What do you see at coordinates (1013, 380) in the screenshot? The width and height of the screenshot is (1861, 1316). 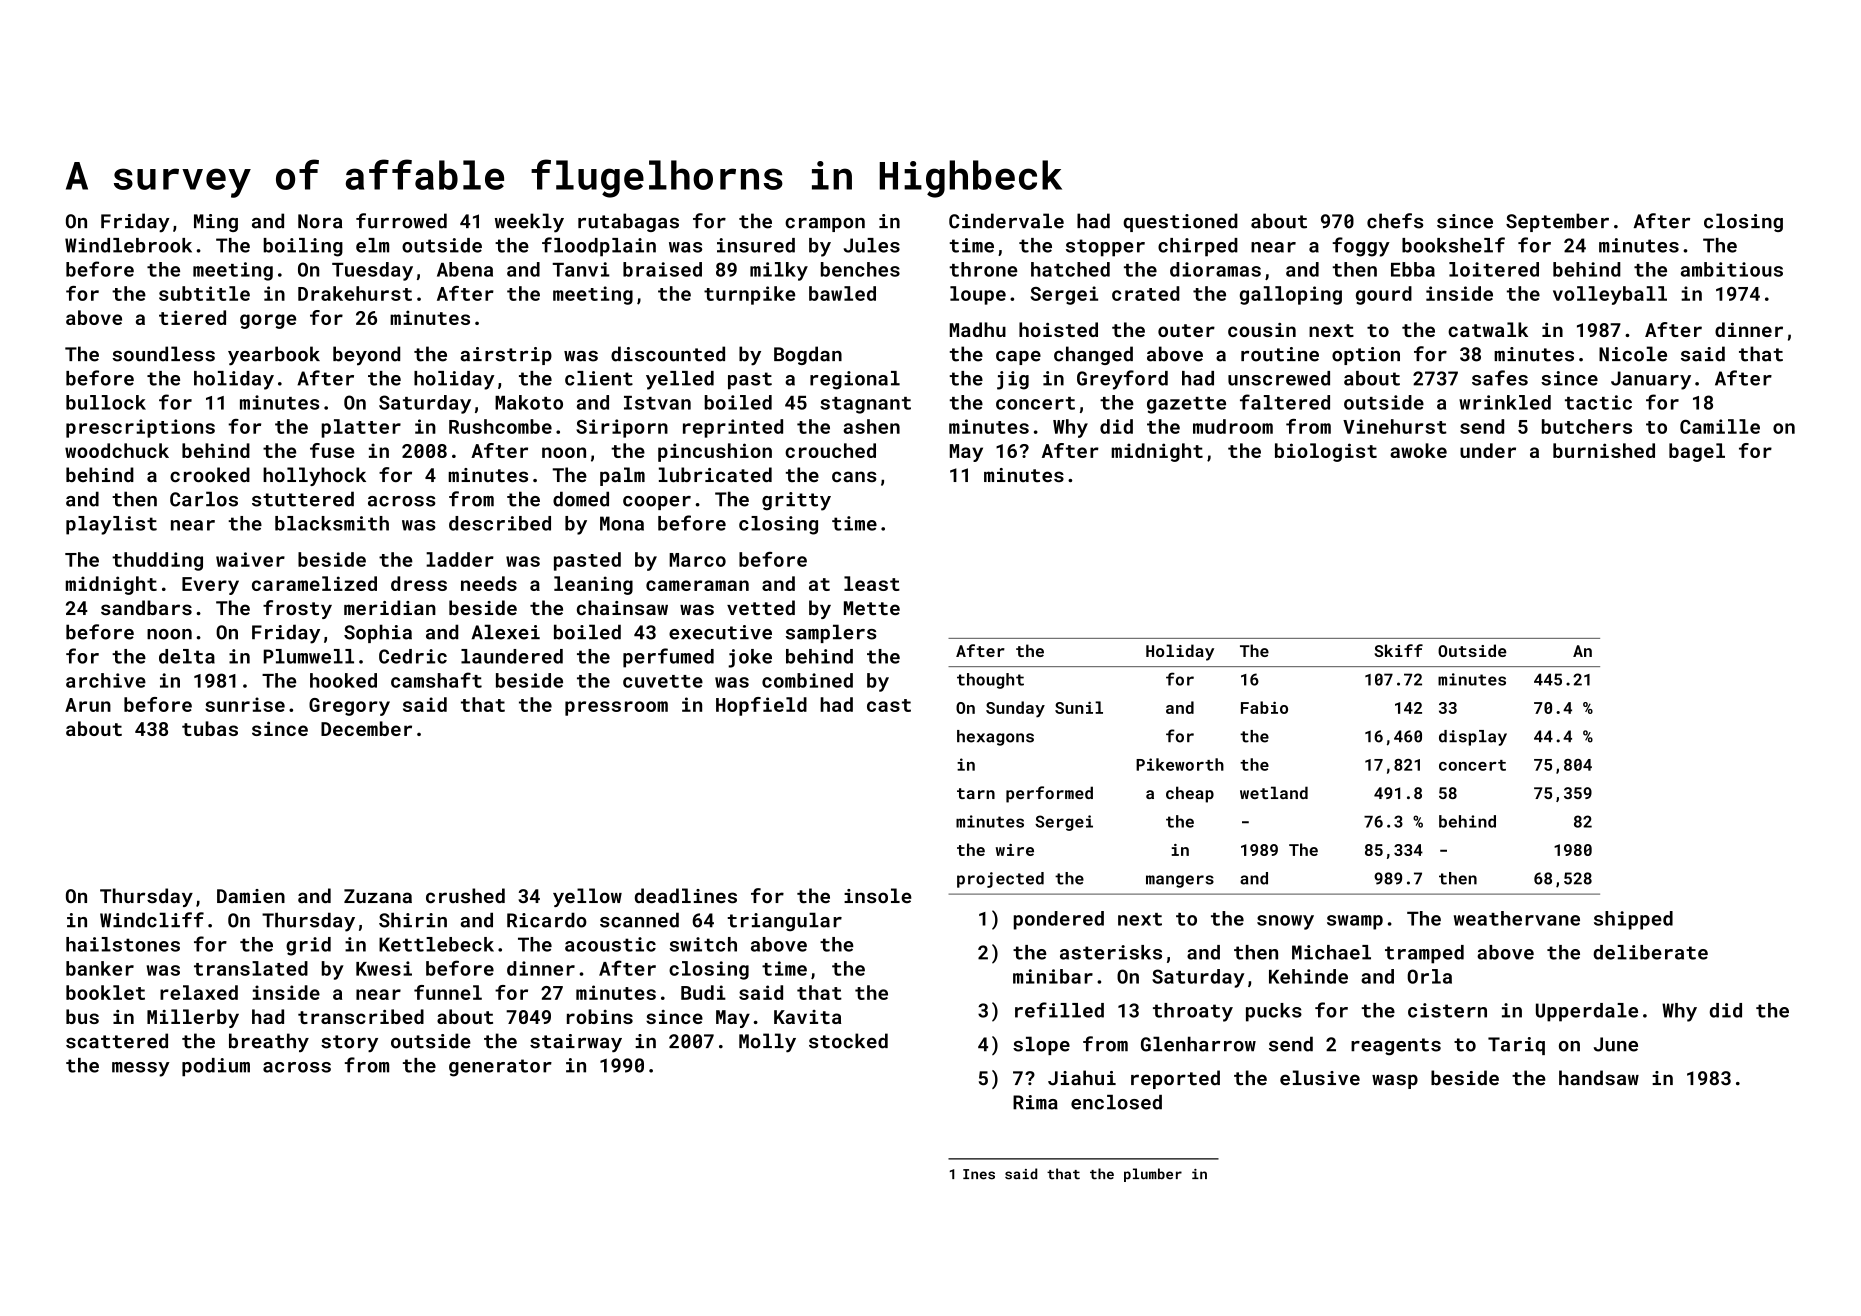 I see `jig` at bounding box center [1013, 380].
